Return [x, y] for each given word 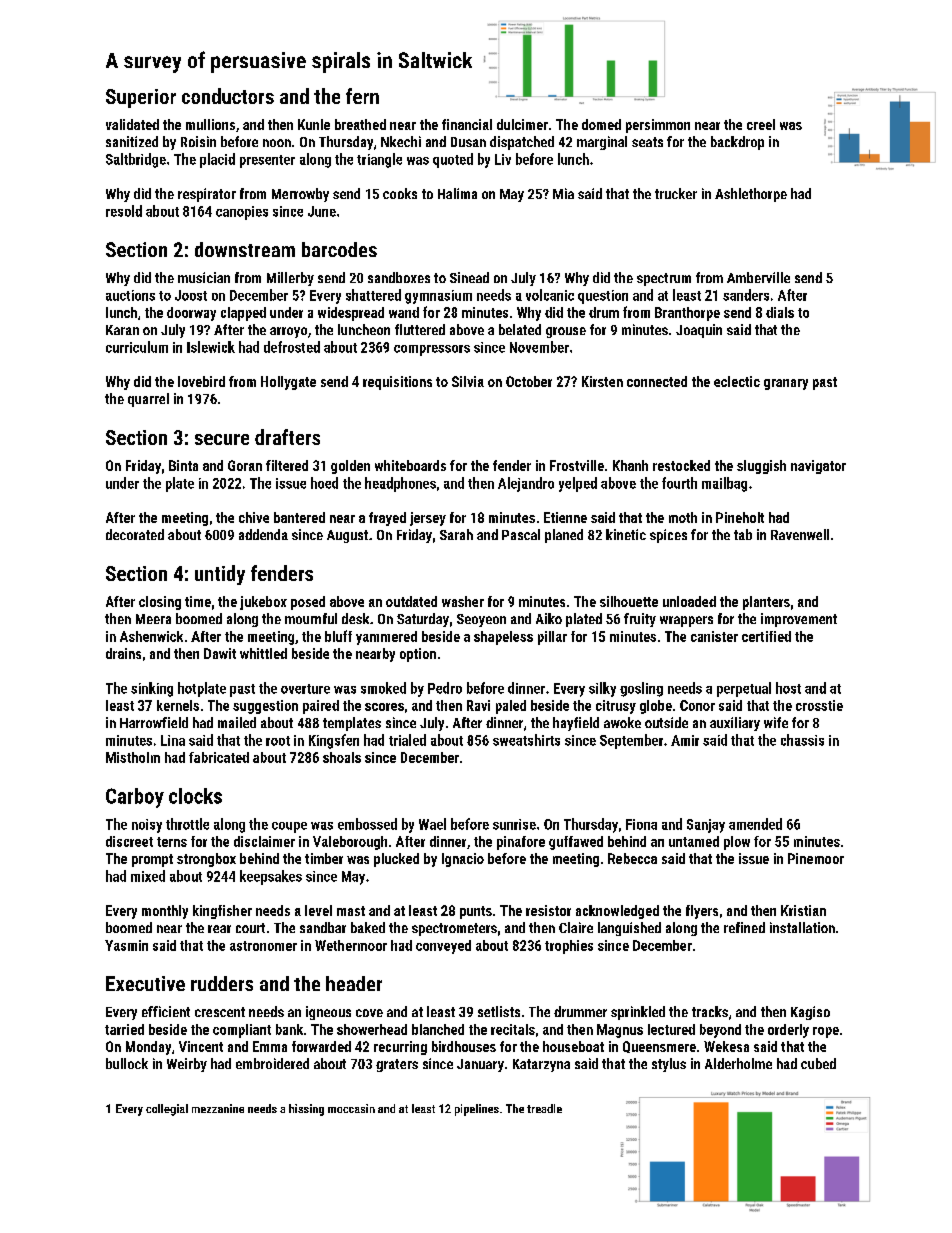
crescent [220, 1012]
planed [564, 536]
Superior [141, 98]
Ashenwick [151, 636]
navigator [818, 467]
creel [761, 124]
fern [362, 96]
